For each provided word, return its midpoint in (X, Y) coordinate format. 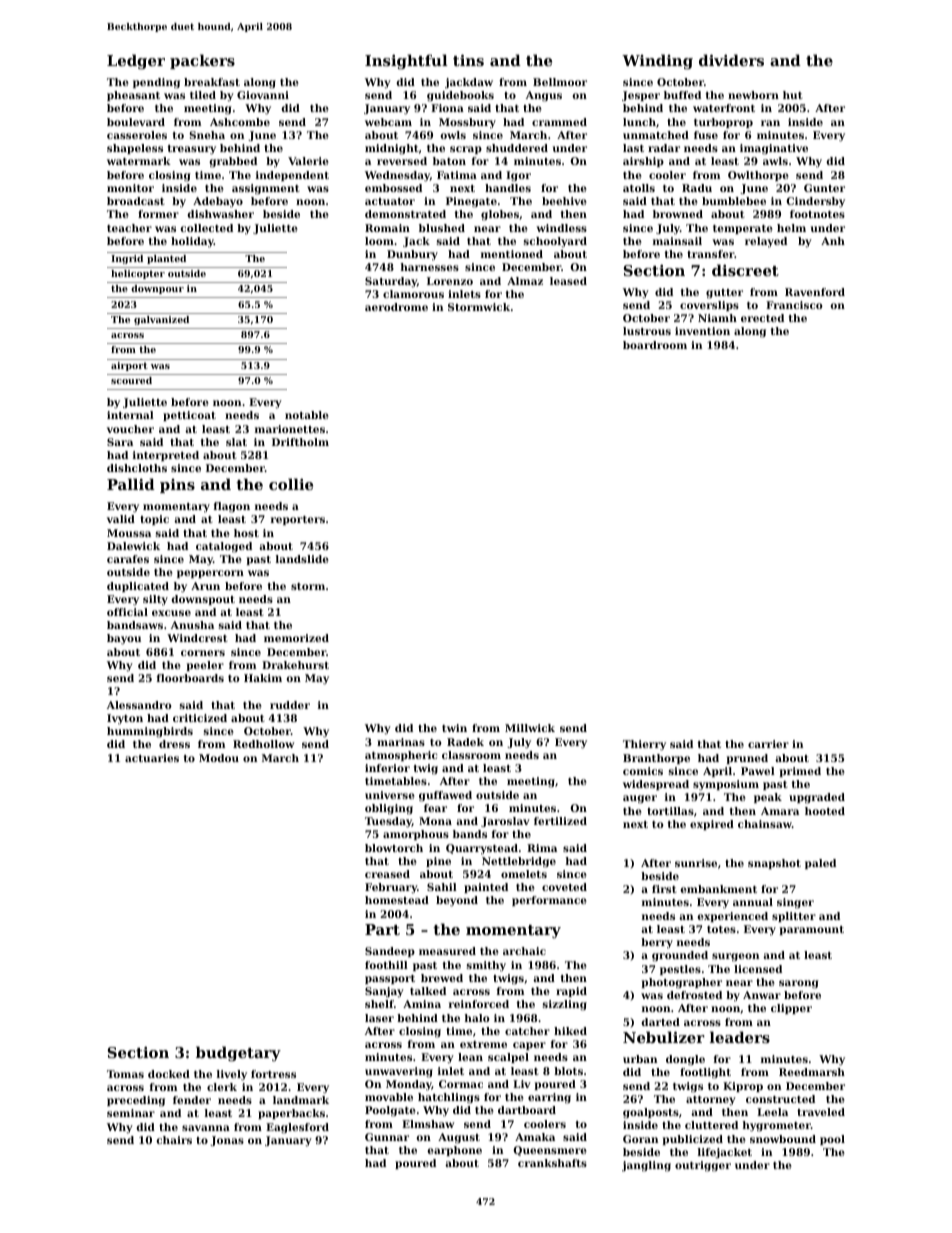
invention (702, 331)
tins (468, 60)
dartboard (527, 1110)
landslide (302, 559)
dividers (731, 60)
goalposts (651, 1113)
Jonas (227, 1141)
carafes (128, 559)
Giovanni (263, 95)
